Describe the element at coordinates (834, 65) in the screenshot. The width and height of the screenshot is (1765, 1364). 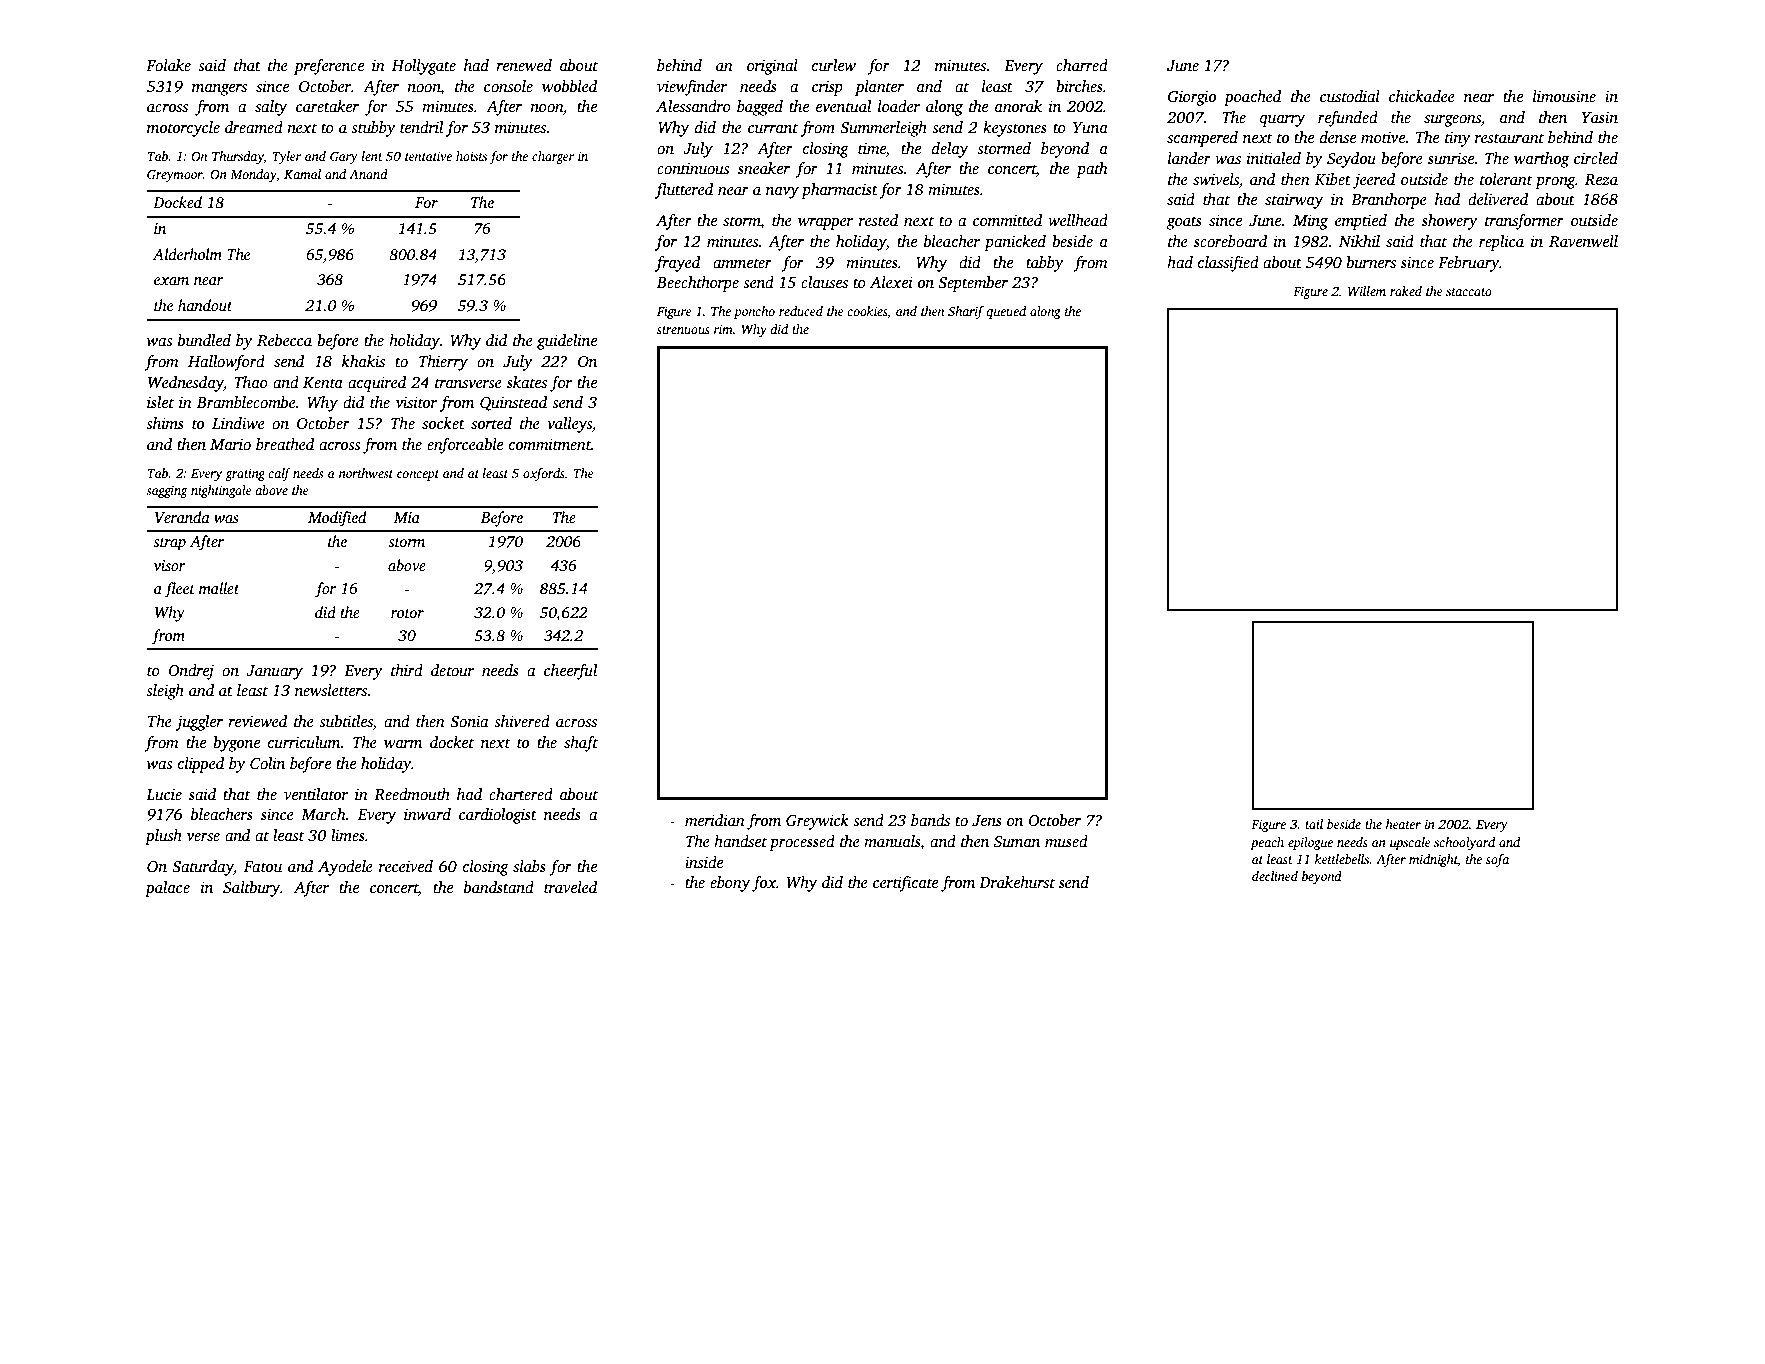
I see `curlew` at that location.
